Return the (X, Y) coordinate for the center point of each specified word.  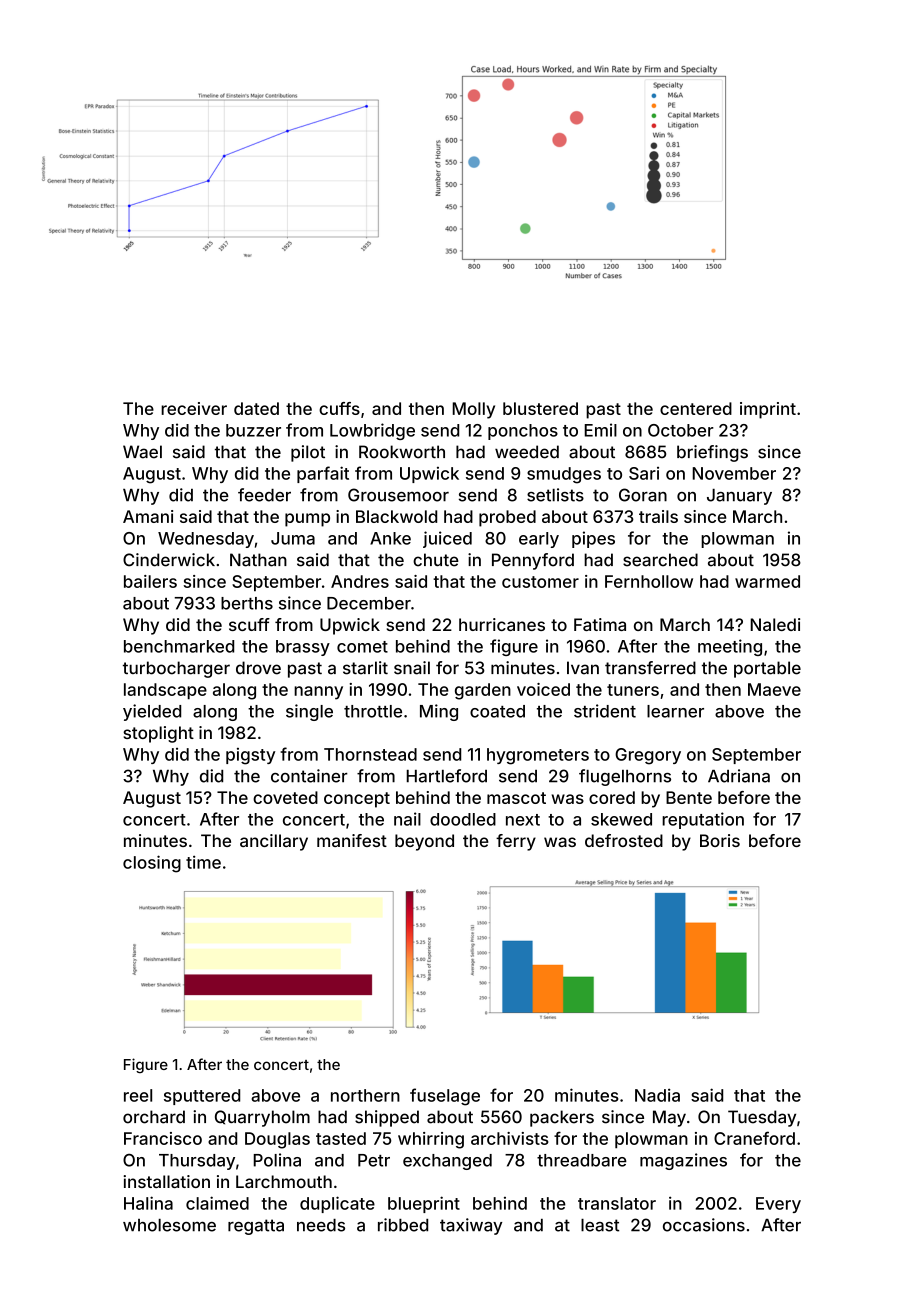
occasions (704, 1225)
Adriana (739, 776)
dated (256, 408)
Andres (360, 581)
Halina (148, 1203)
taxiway (471, 1226)
